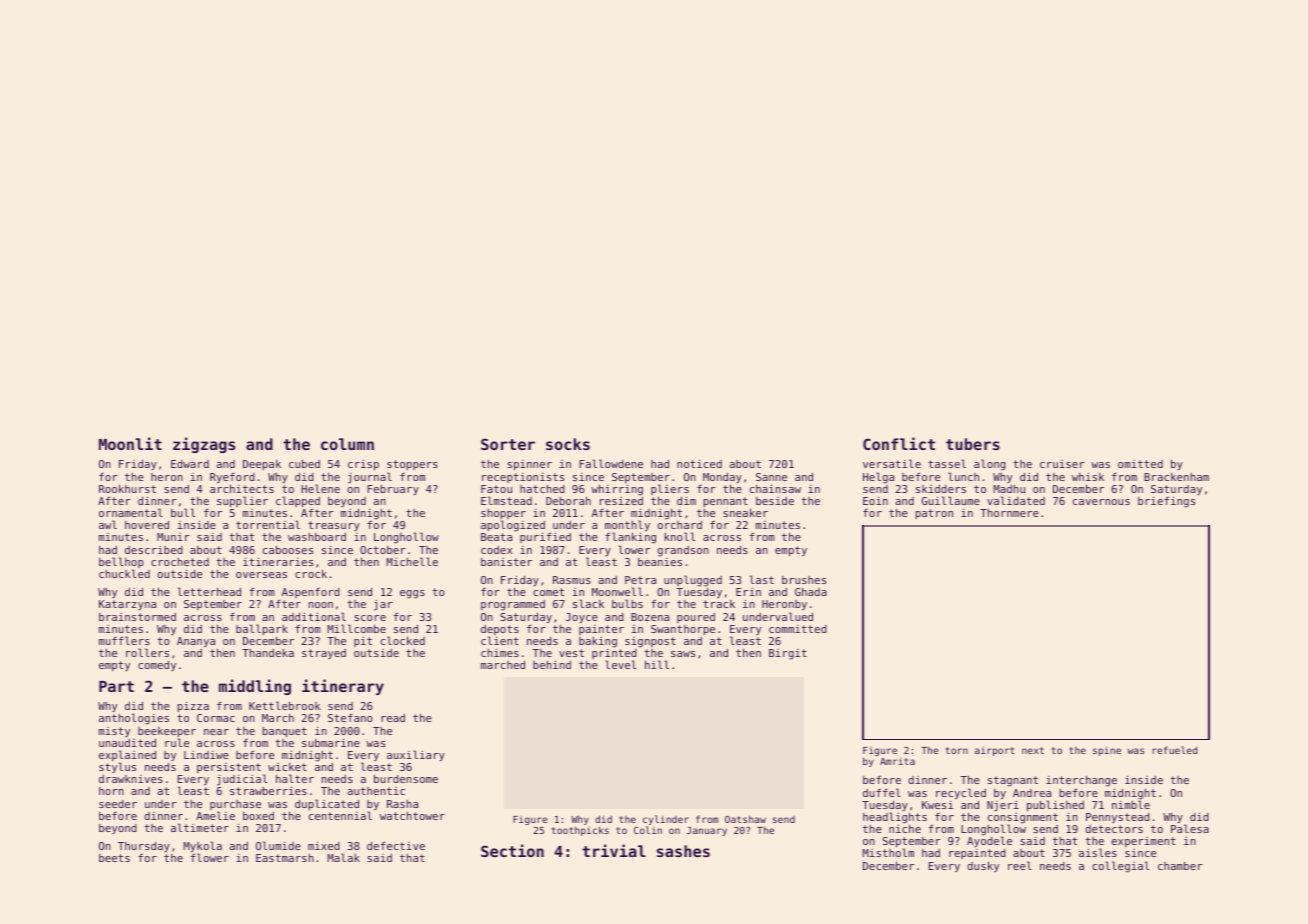 Image resolution: width=1308 pixels, height=924 pixels. Describe the element at coordinates (529, 465) in the screenshot. I see `spinner` at that location.
